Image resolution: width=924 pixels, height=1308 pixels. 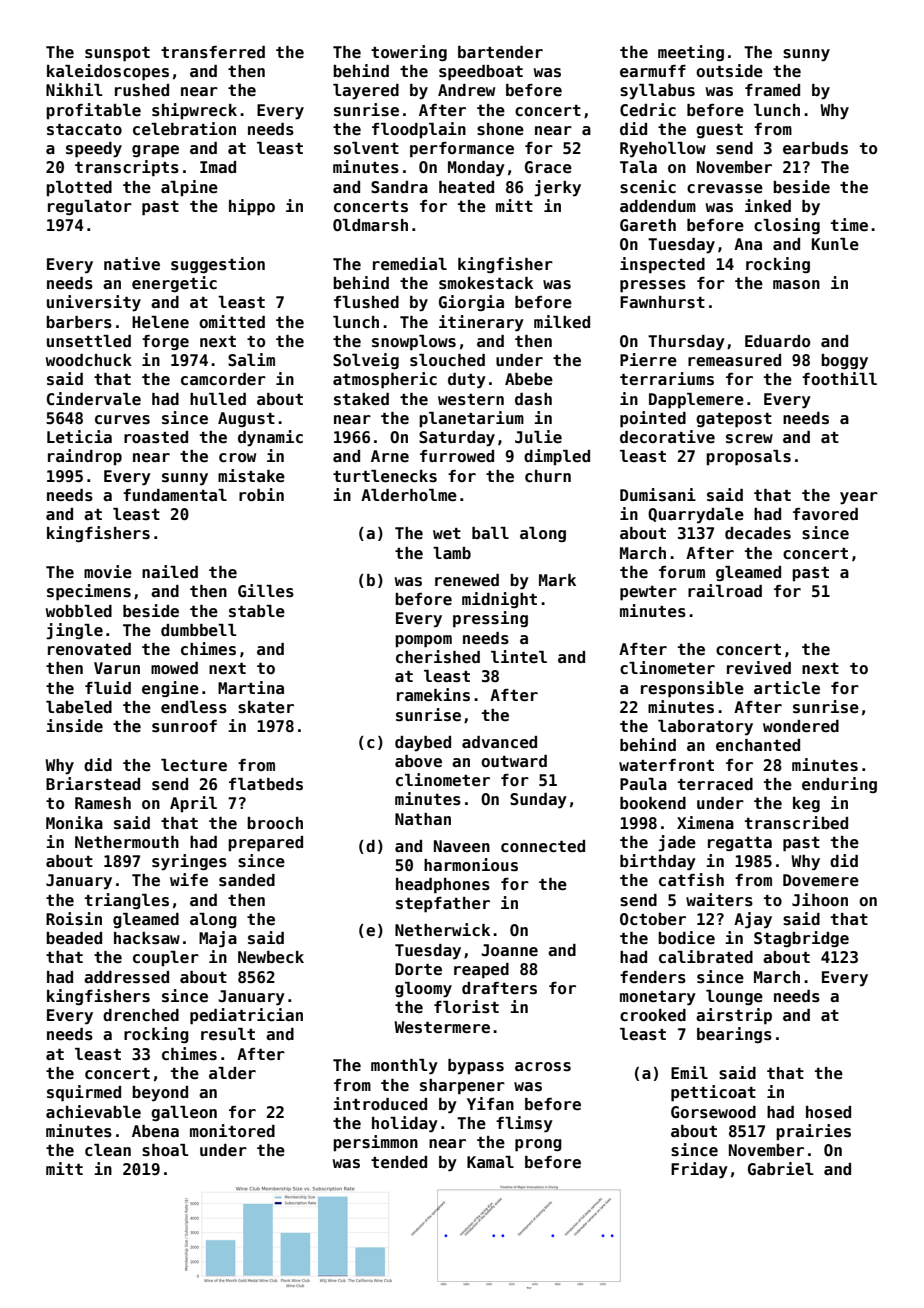 What do you see at coordinates (108, 1150) in the image?
I see `clean` at bounding box center [108, 1150].
